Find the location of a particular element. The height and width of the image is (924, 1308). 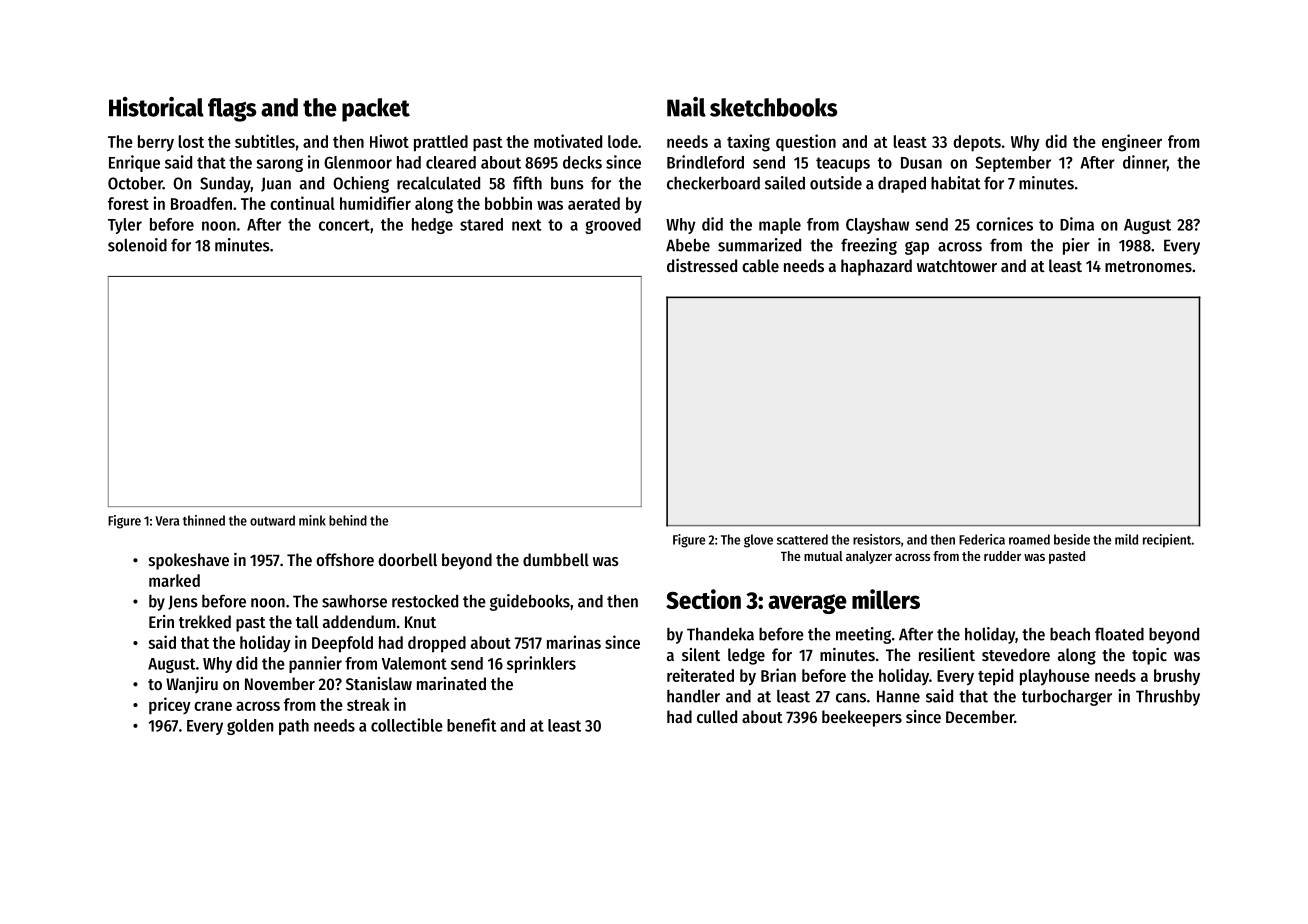

floated is located at coordinates (1119, 634).
